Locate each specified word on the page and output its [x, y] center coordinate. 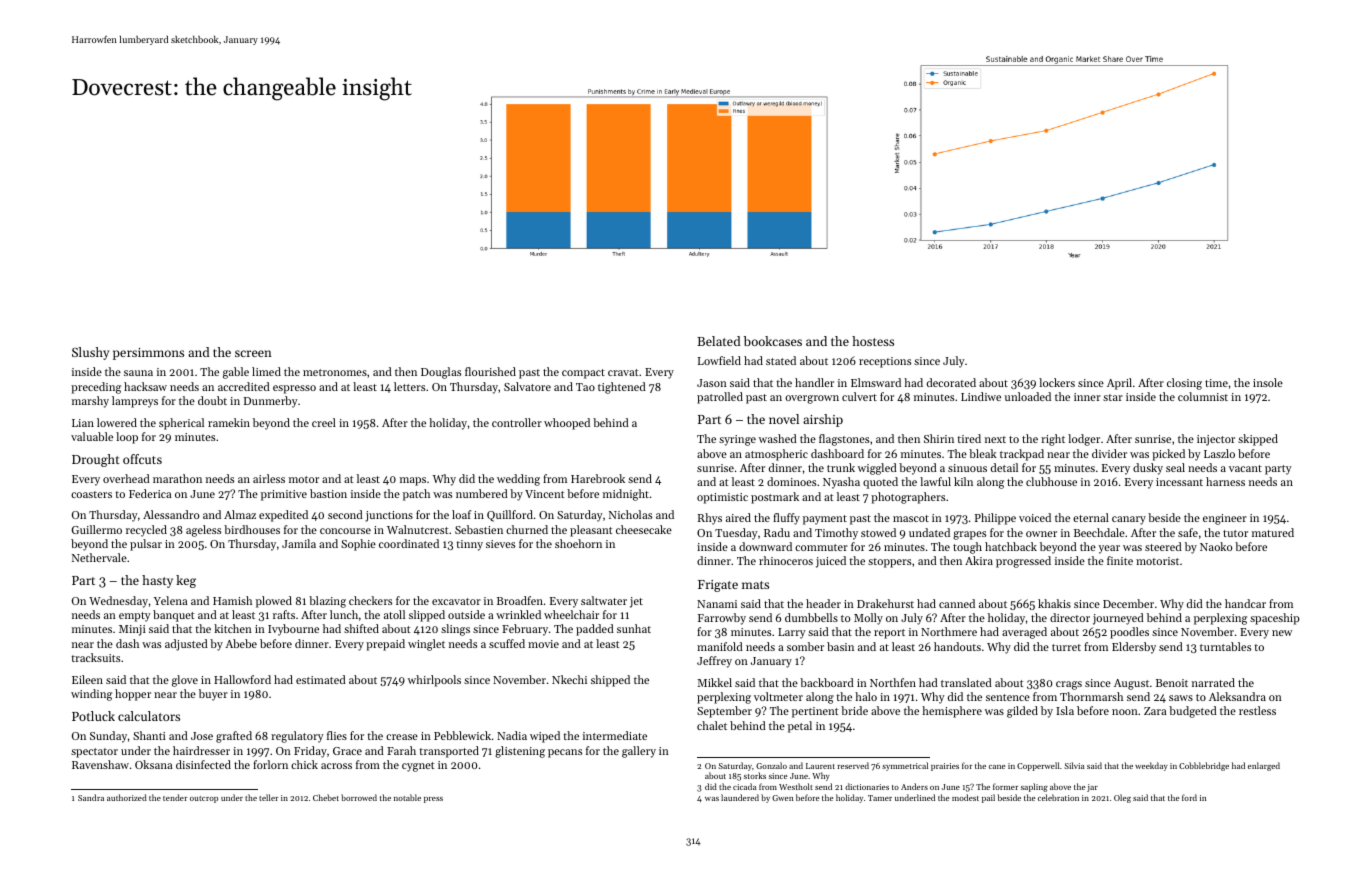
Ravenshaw [100, 764]
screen [253, 353]
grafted [234, 737]
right [1053, 440]
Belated [719, 341]
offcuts [142, 459]
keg [186, 581]
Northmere [949, 631]
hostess [873, 341]
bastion [328, 493]
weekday [1151, 766]
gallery [639, 752]
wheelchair [571, 614]
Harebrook [598, 478]
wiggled [877, 469]
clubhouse [1051, 481]
